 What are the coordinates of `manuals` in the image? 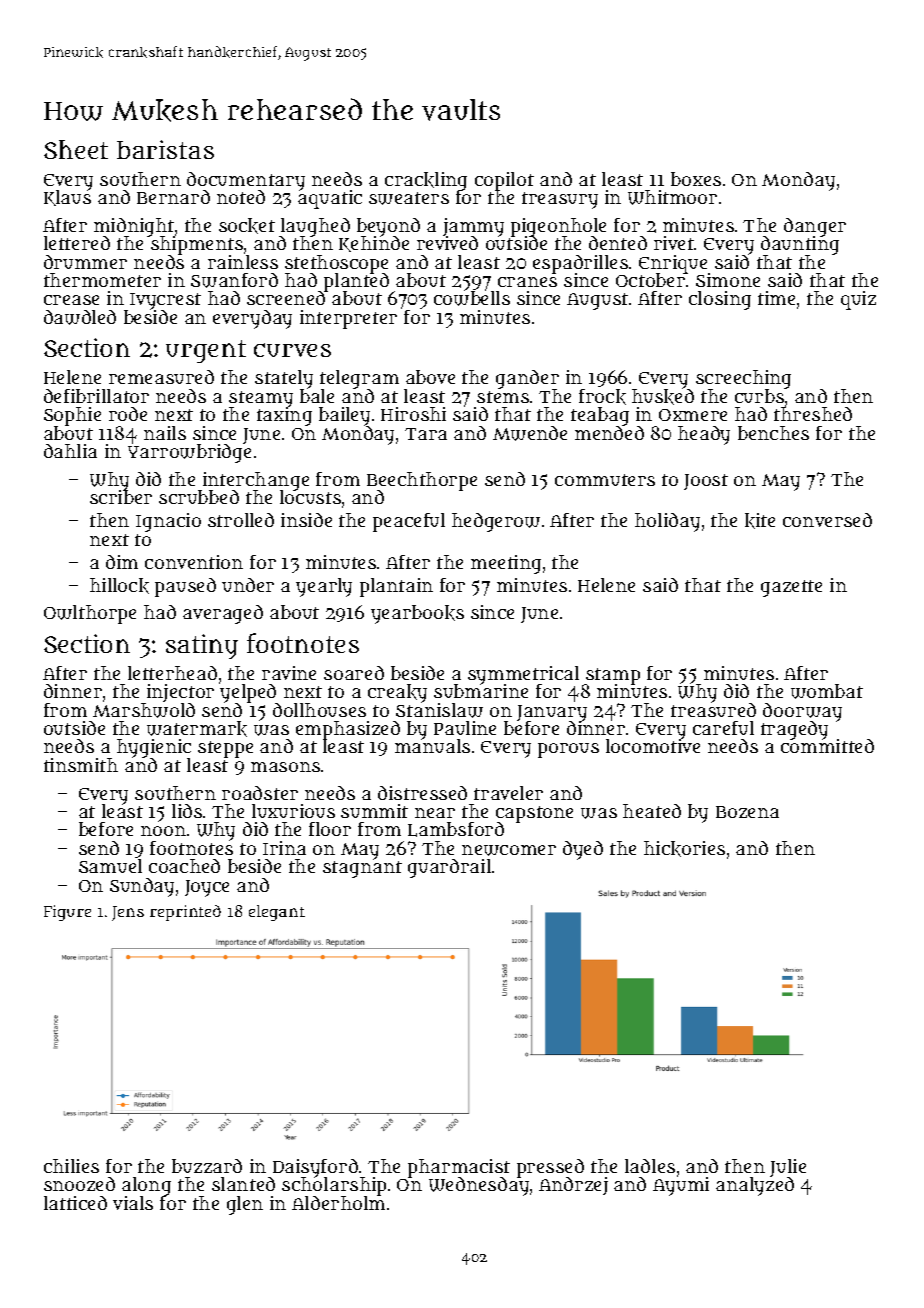 It's located at (432, 746).
